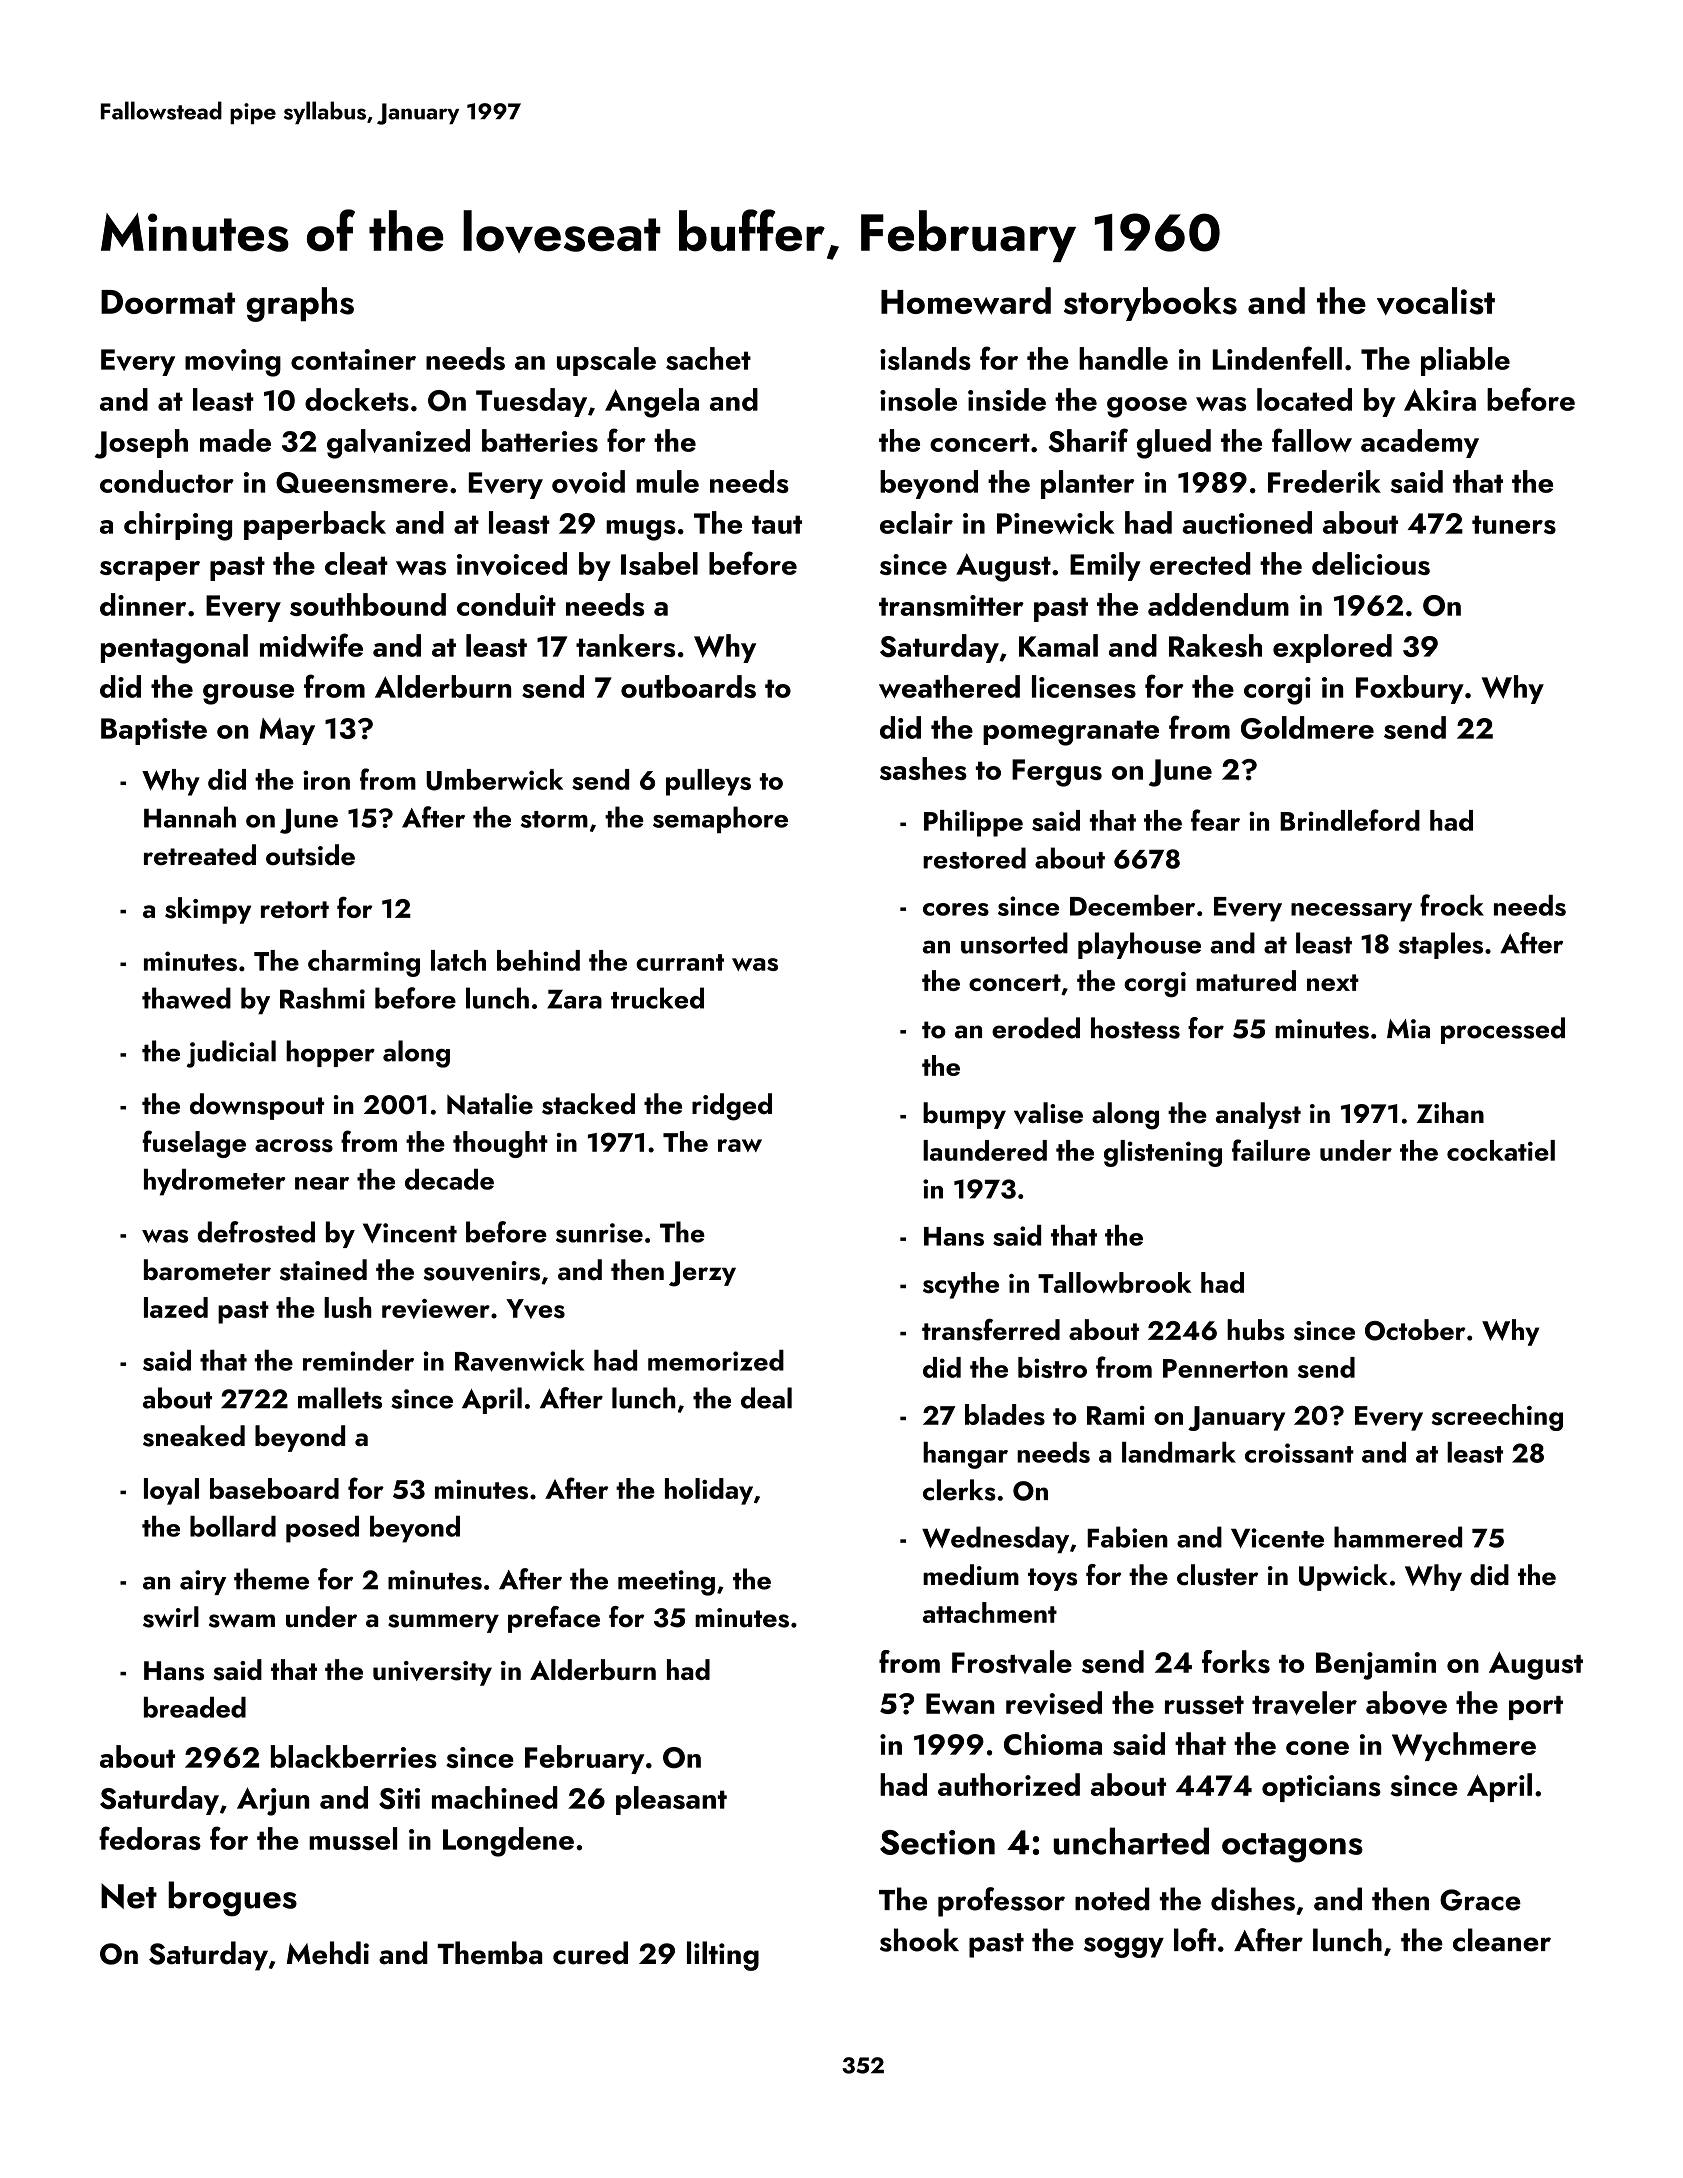  I want to click on fedoras, so click(150, 1838).
